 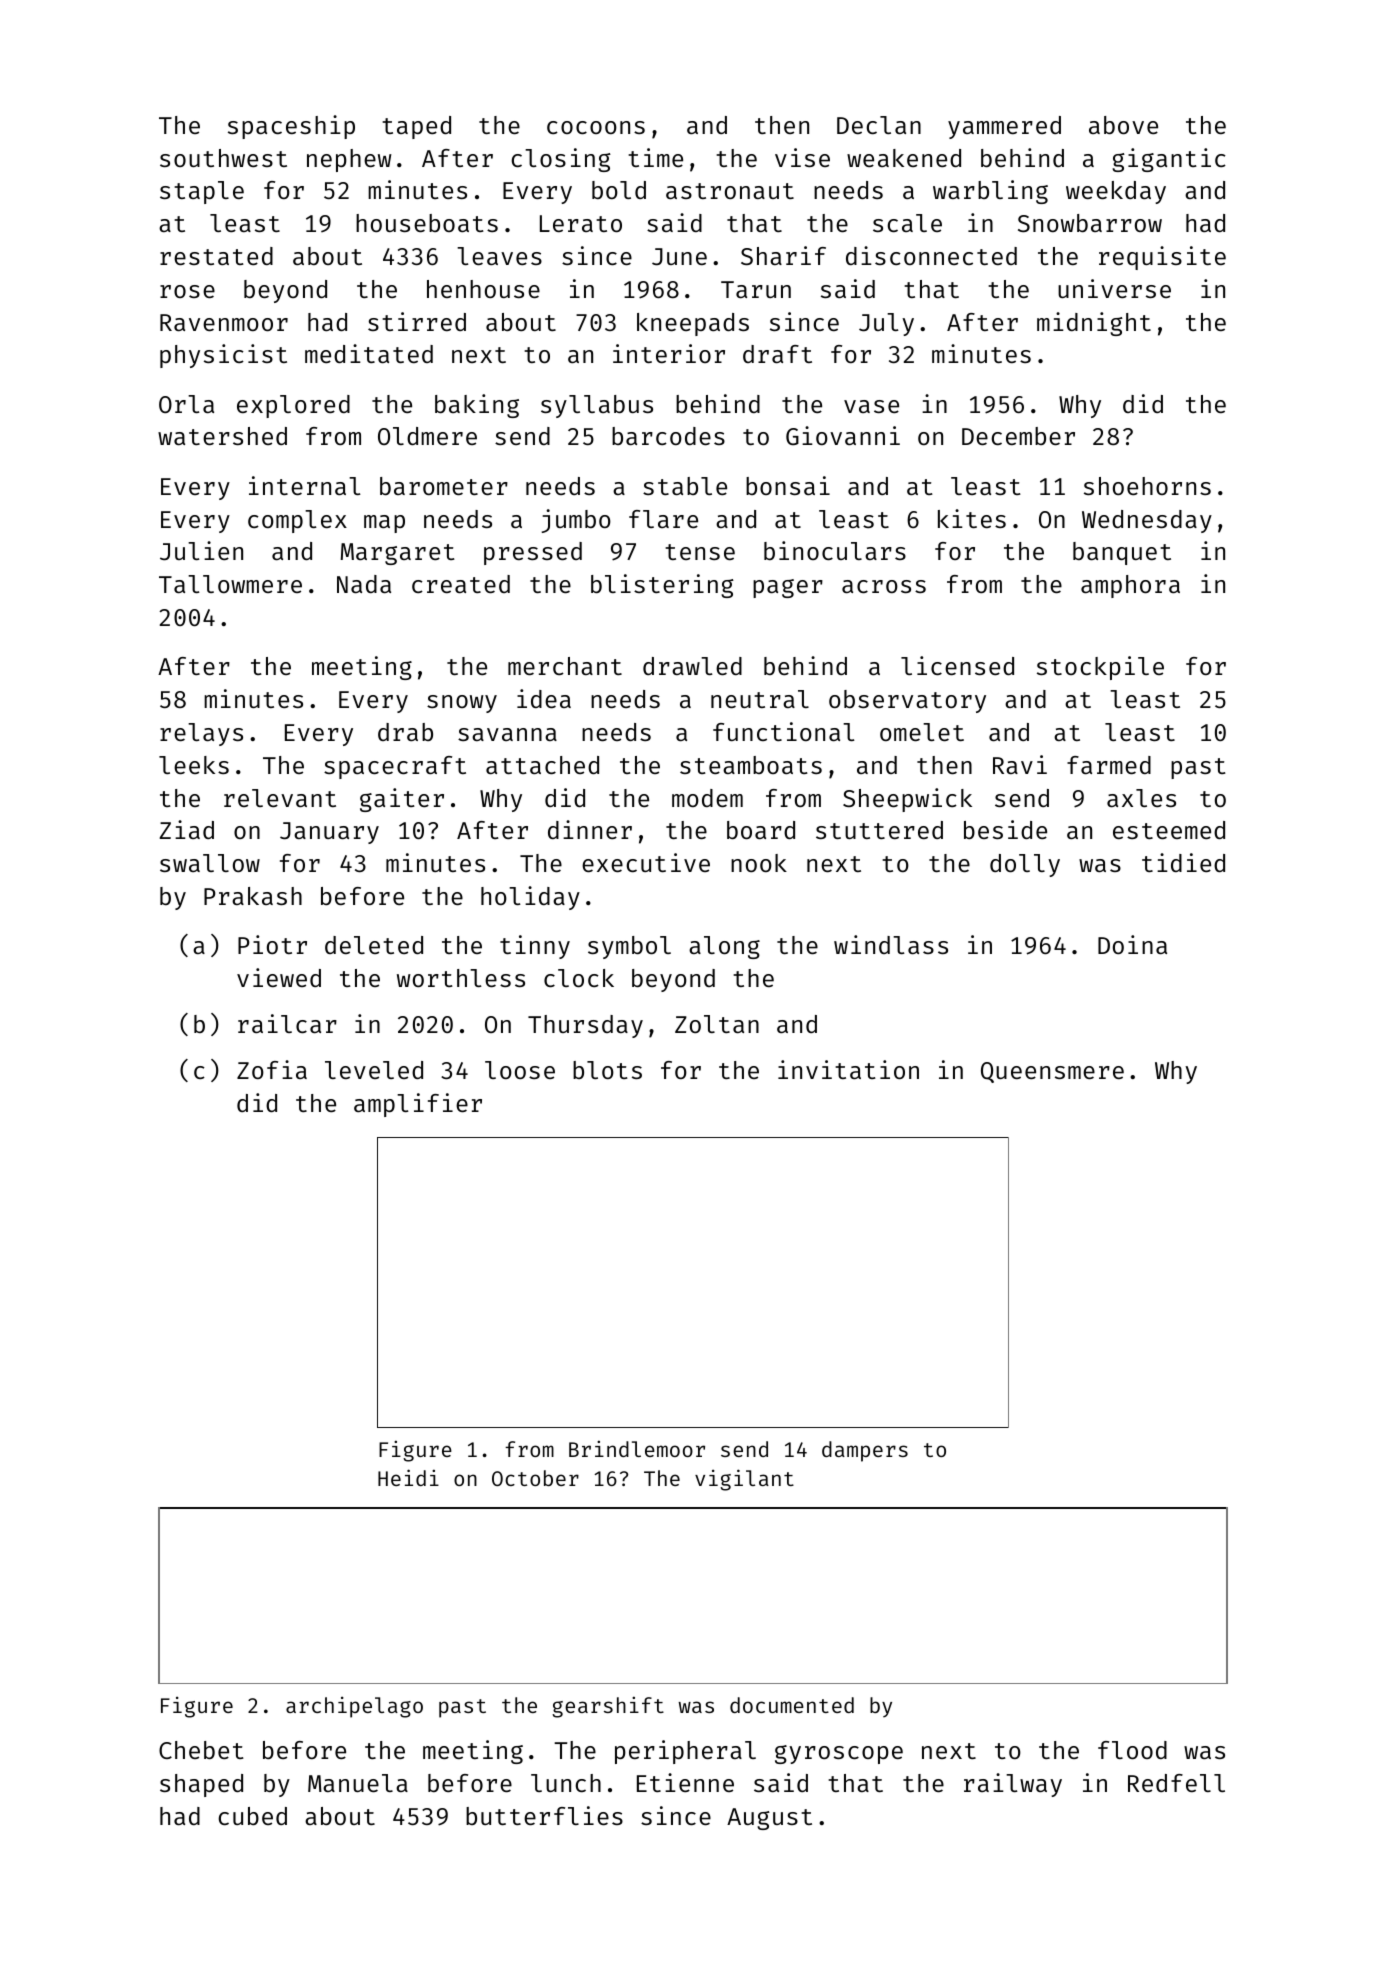 I want to click on staple, so click(x=202, y=192).
